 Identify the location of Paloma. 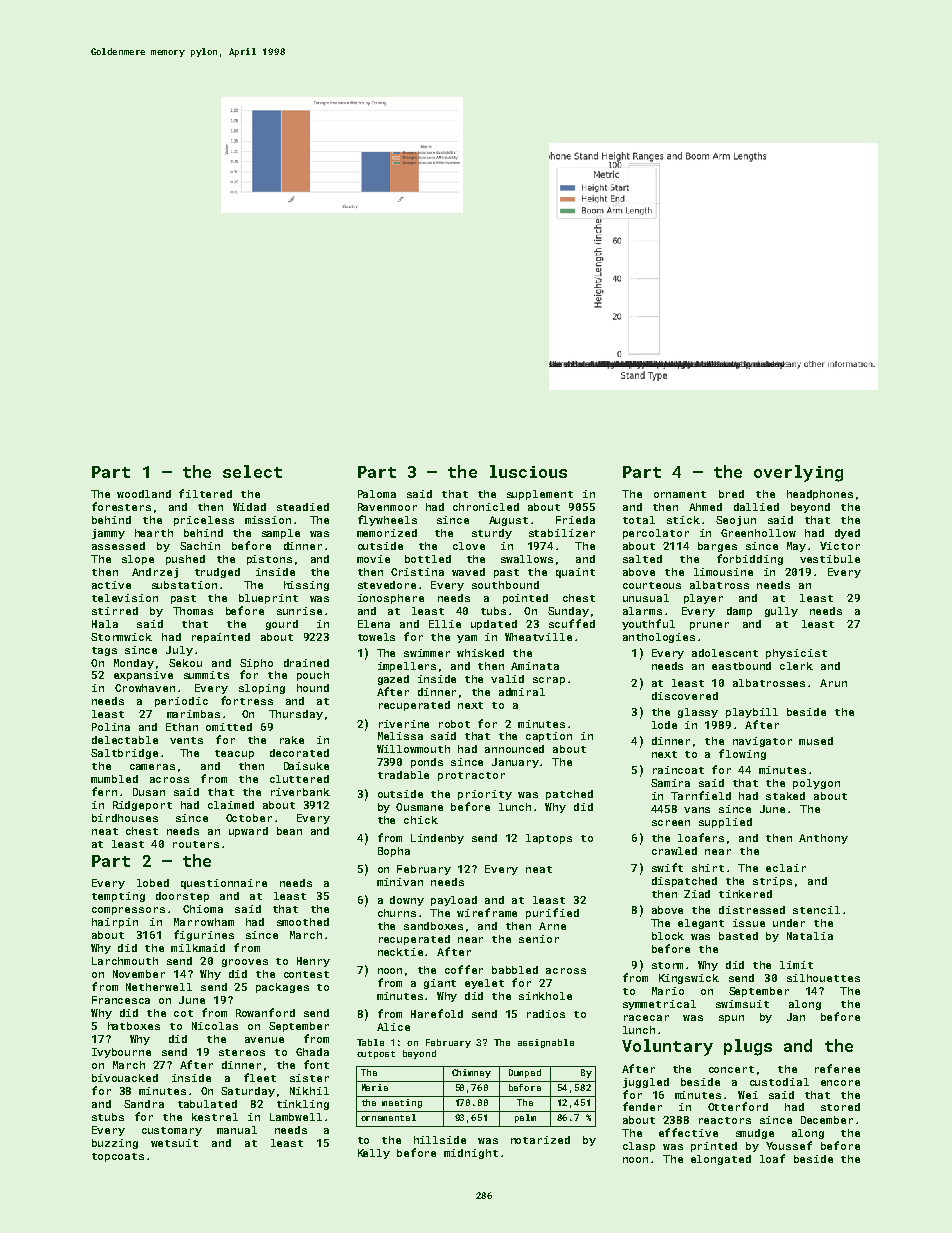
(377, 494).
